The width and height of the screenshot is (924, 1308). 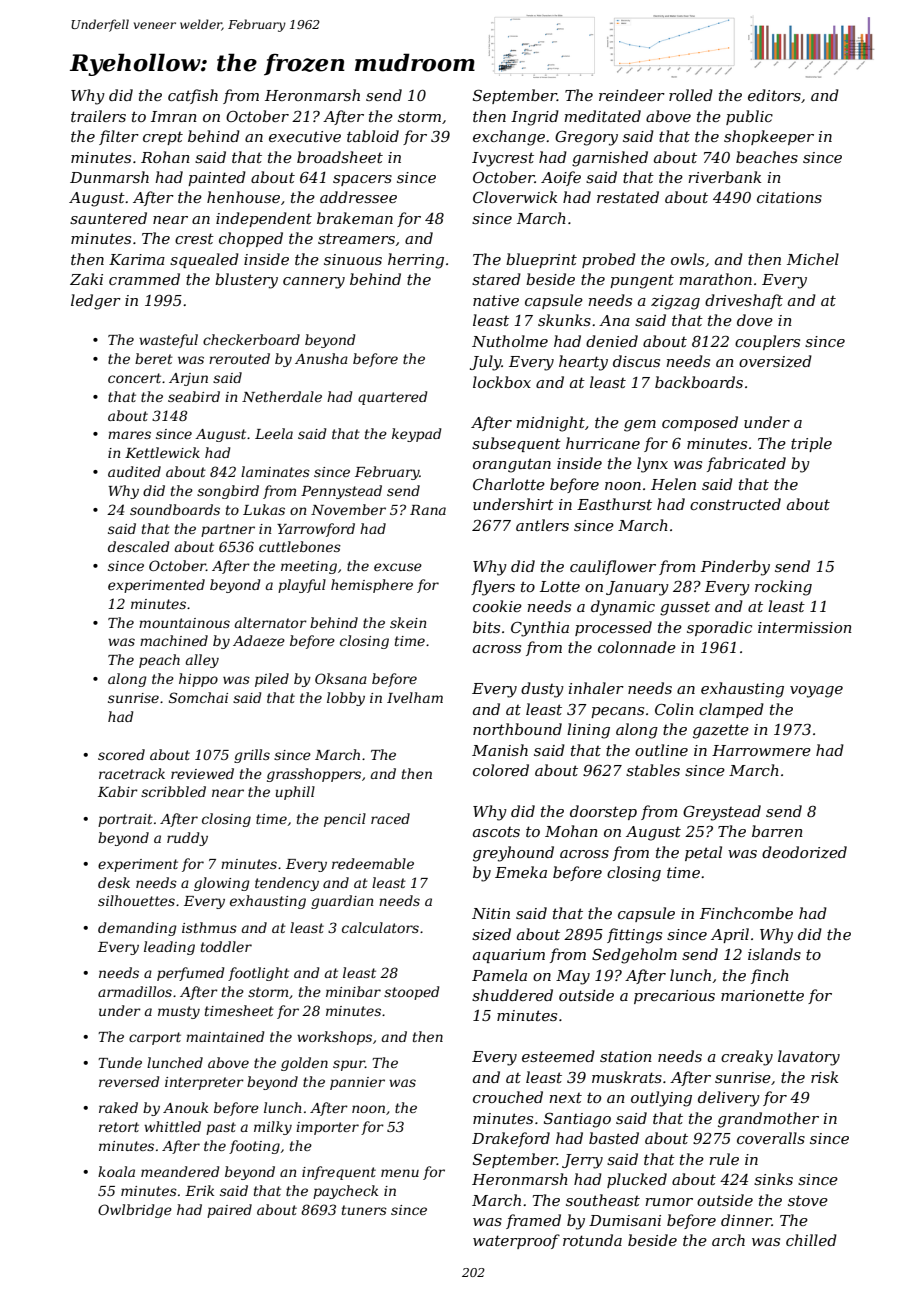 I want to click on precarious, so click(x=674, y=997).
